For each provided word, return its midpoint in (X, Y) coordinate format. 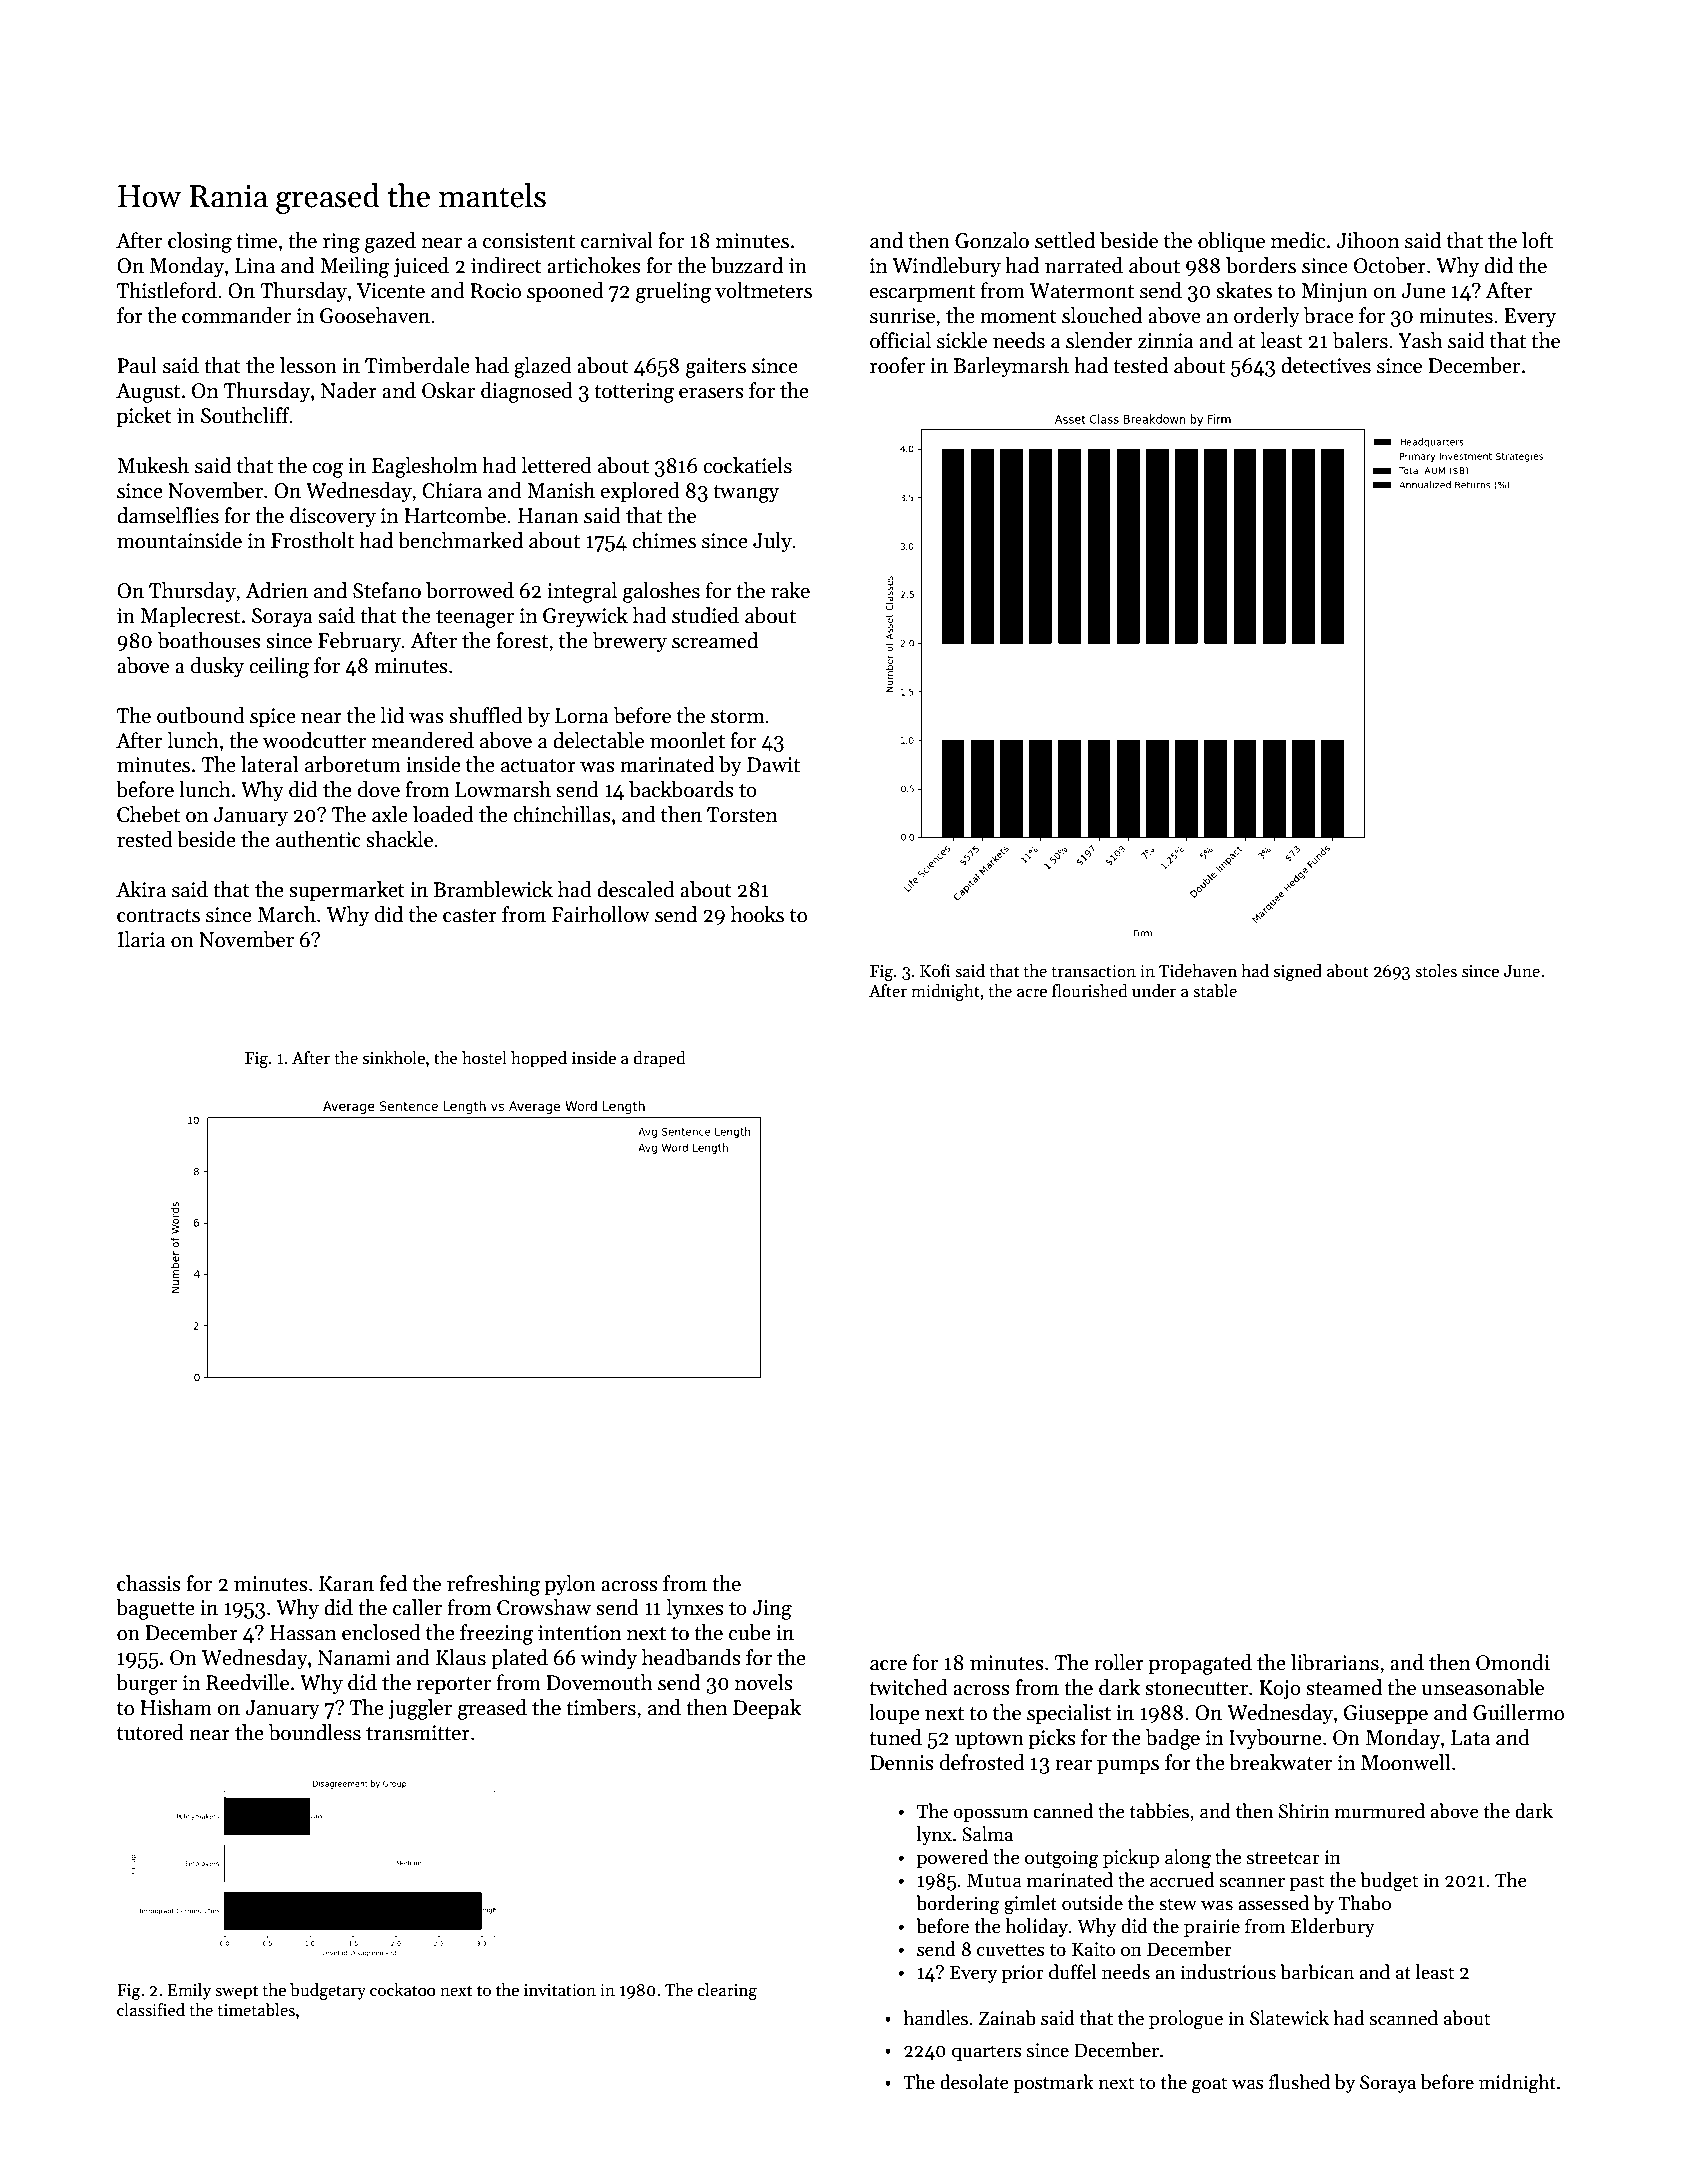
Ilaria (142, 939)
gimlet (1030, 1905)
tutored (150, 1732)
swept (236, 1992)
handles (935, 2018)
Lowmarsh (503, 789)
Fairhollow (601, 914)
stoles (1436, 971)
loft (1537, 240)
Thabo (1364, 1903)
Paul (137, 365)
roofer (897, 365)
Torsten (742, 815)
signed (1298, 972)
